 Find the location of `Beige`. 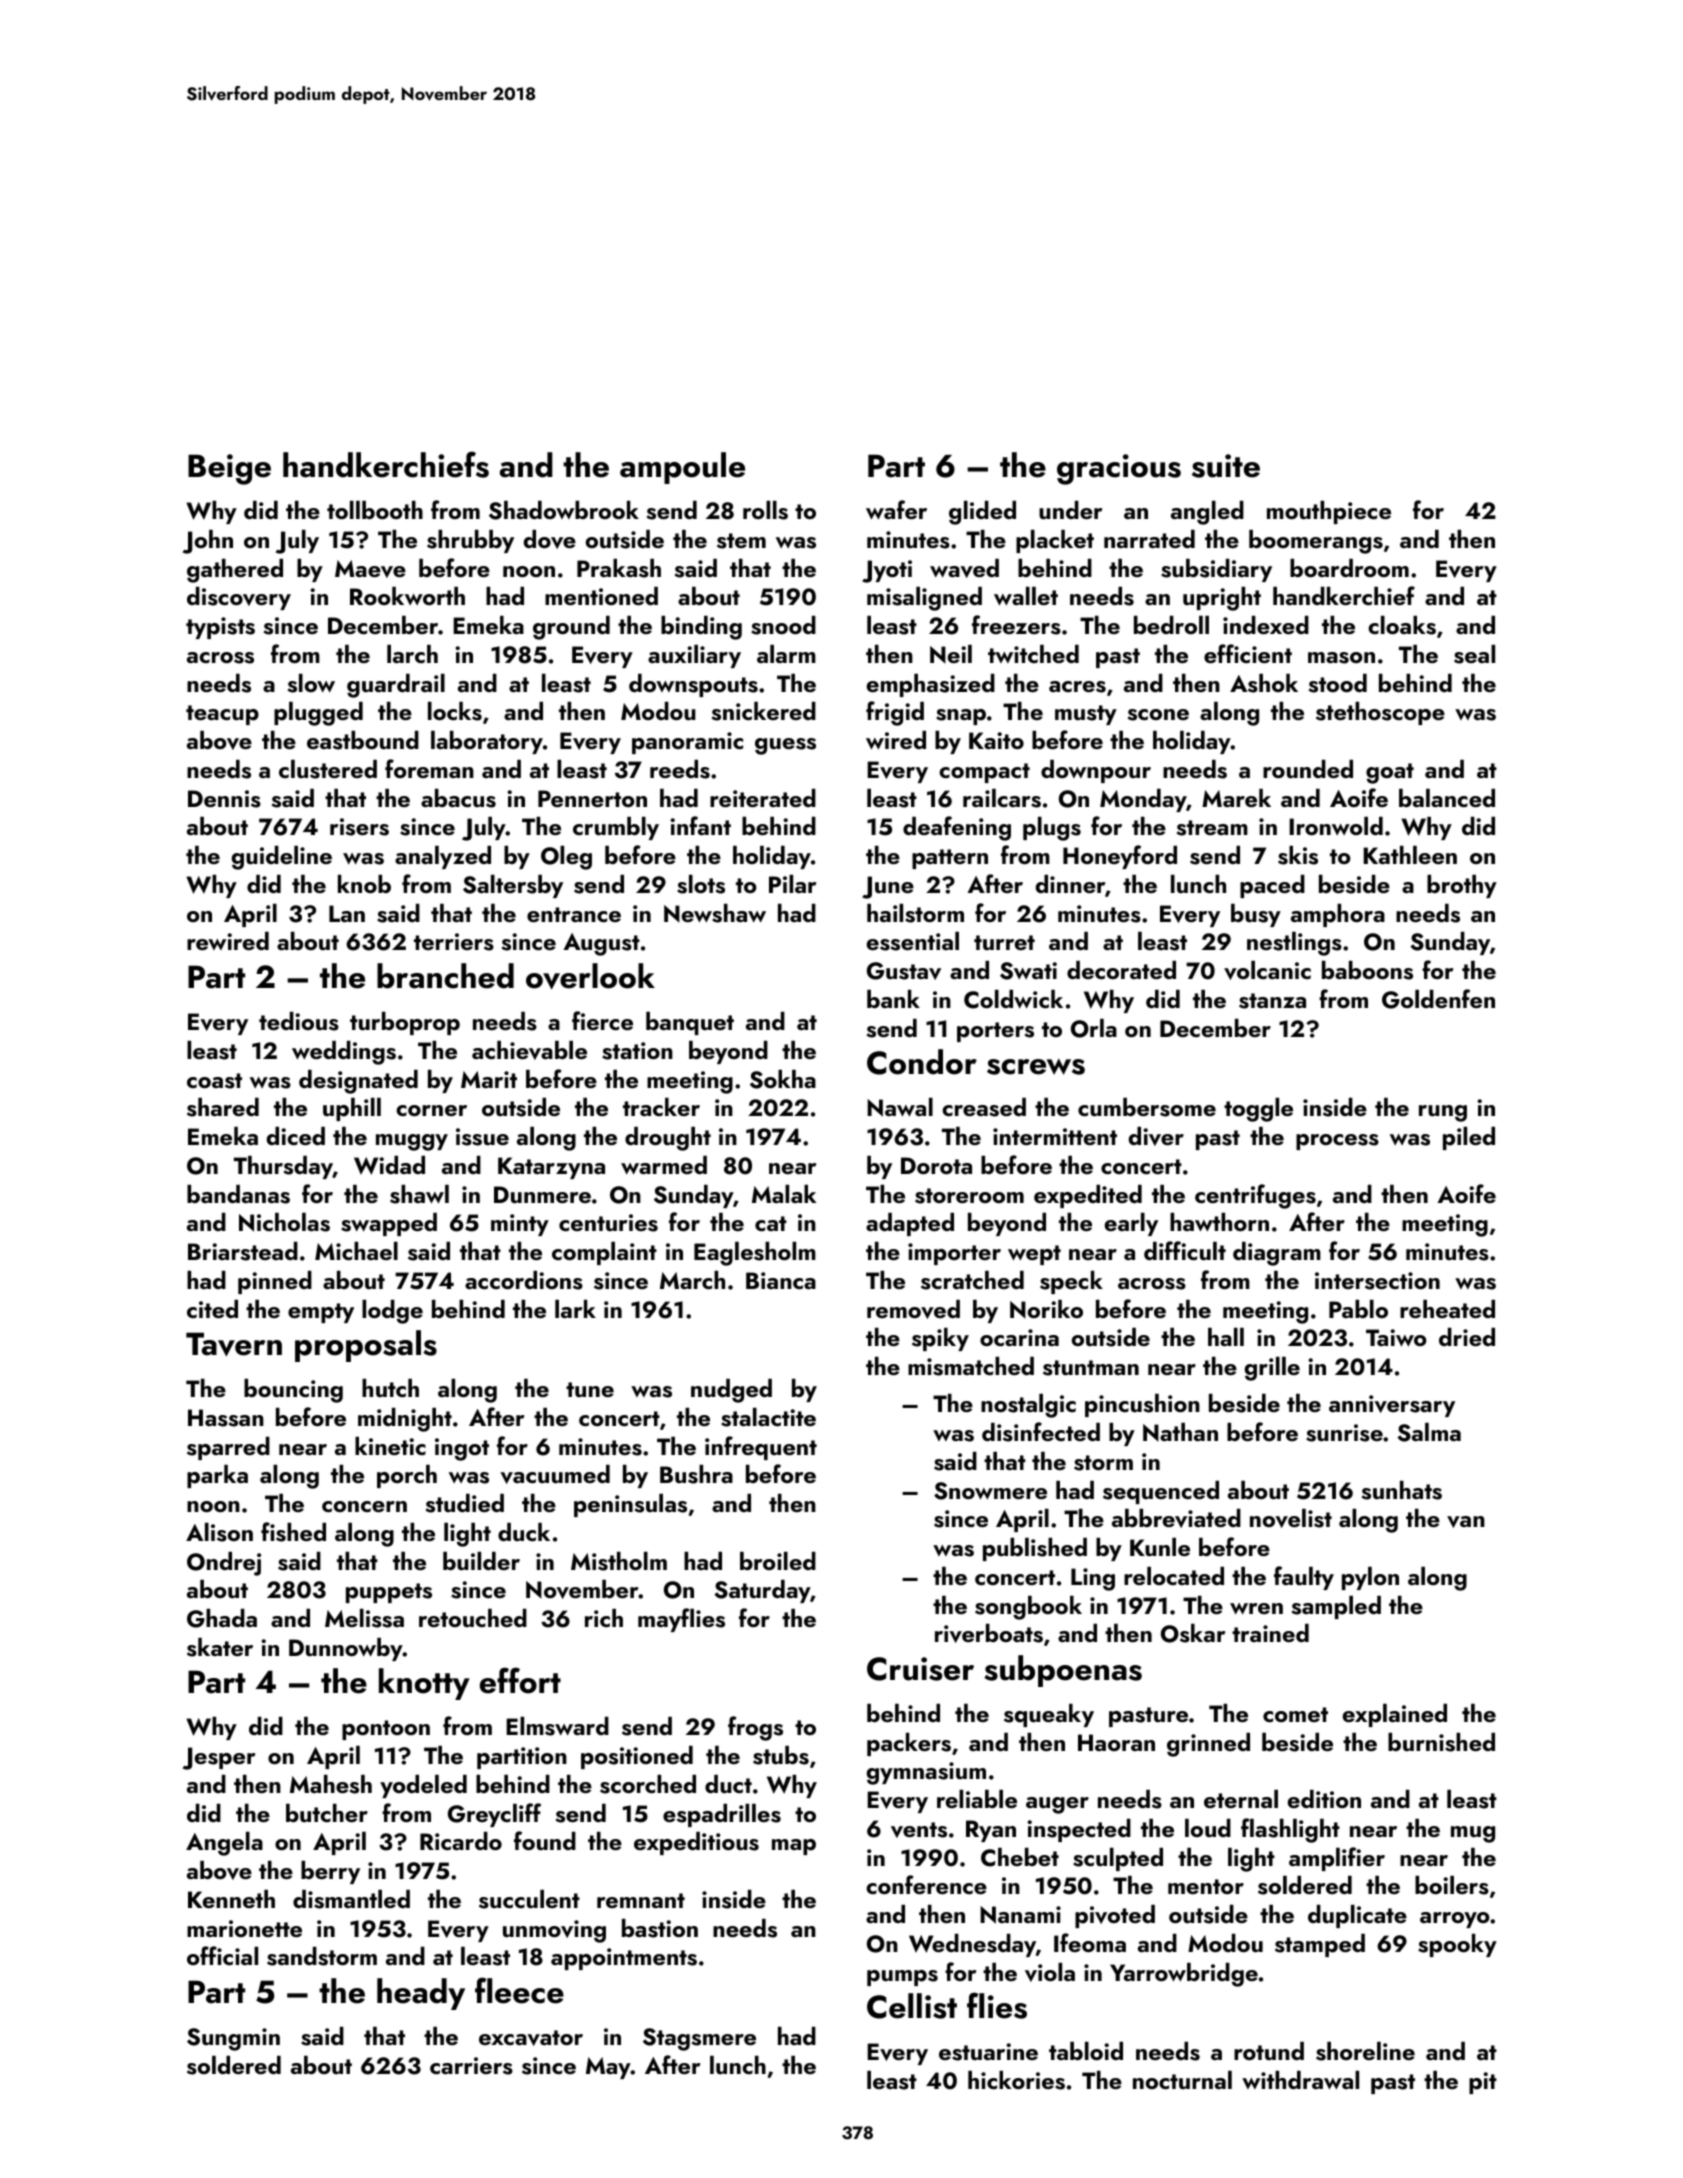

Beige is located at coordinates (229, 469).
